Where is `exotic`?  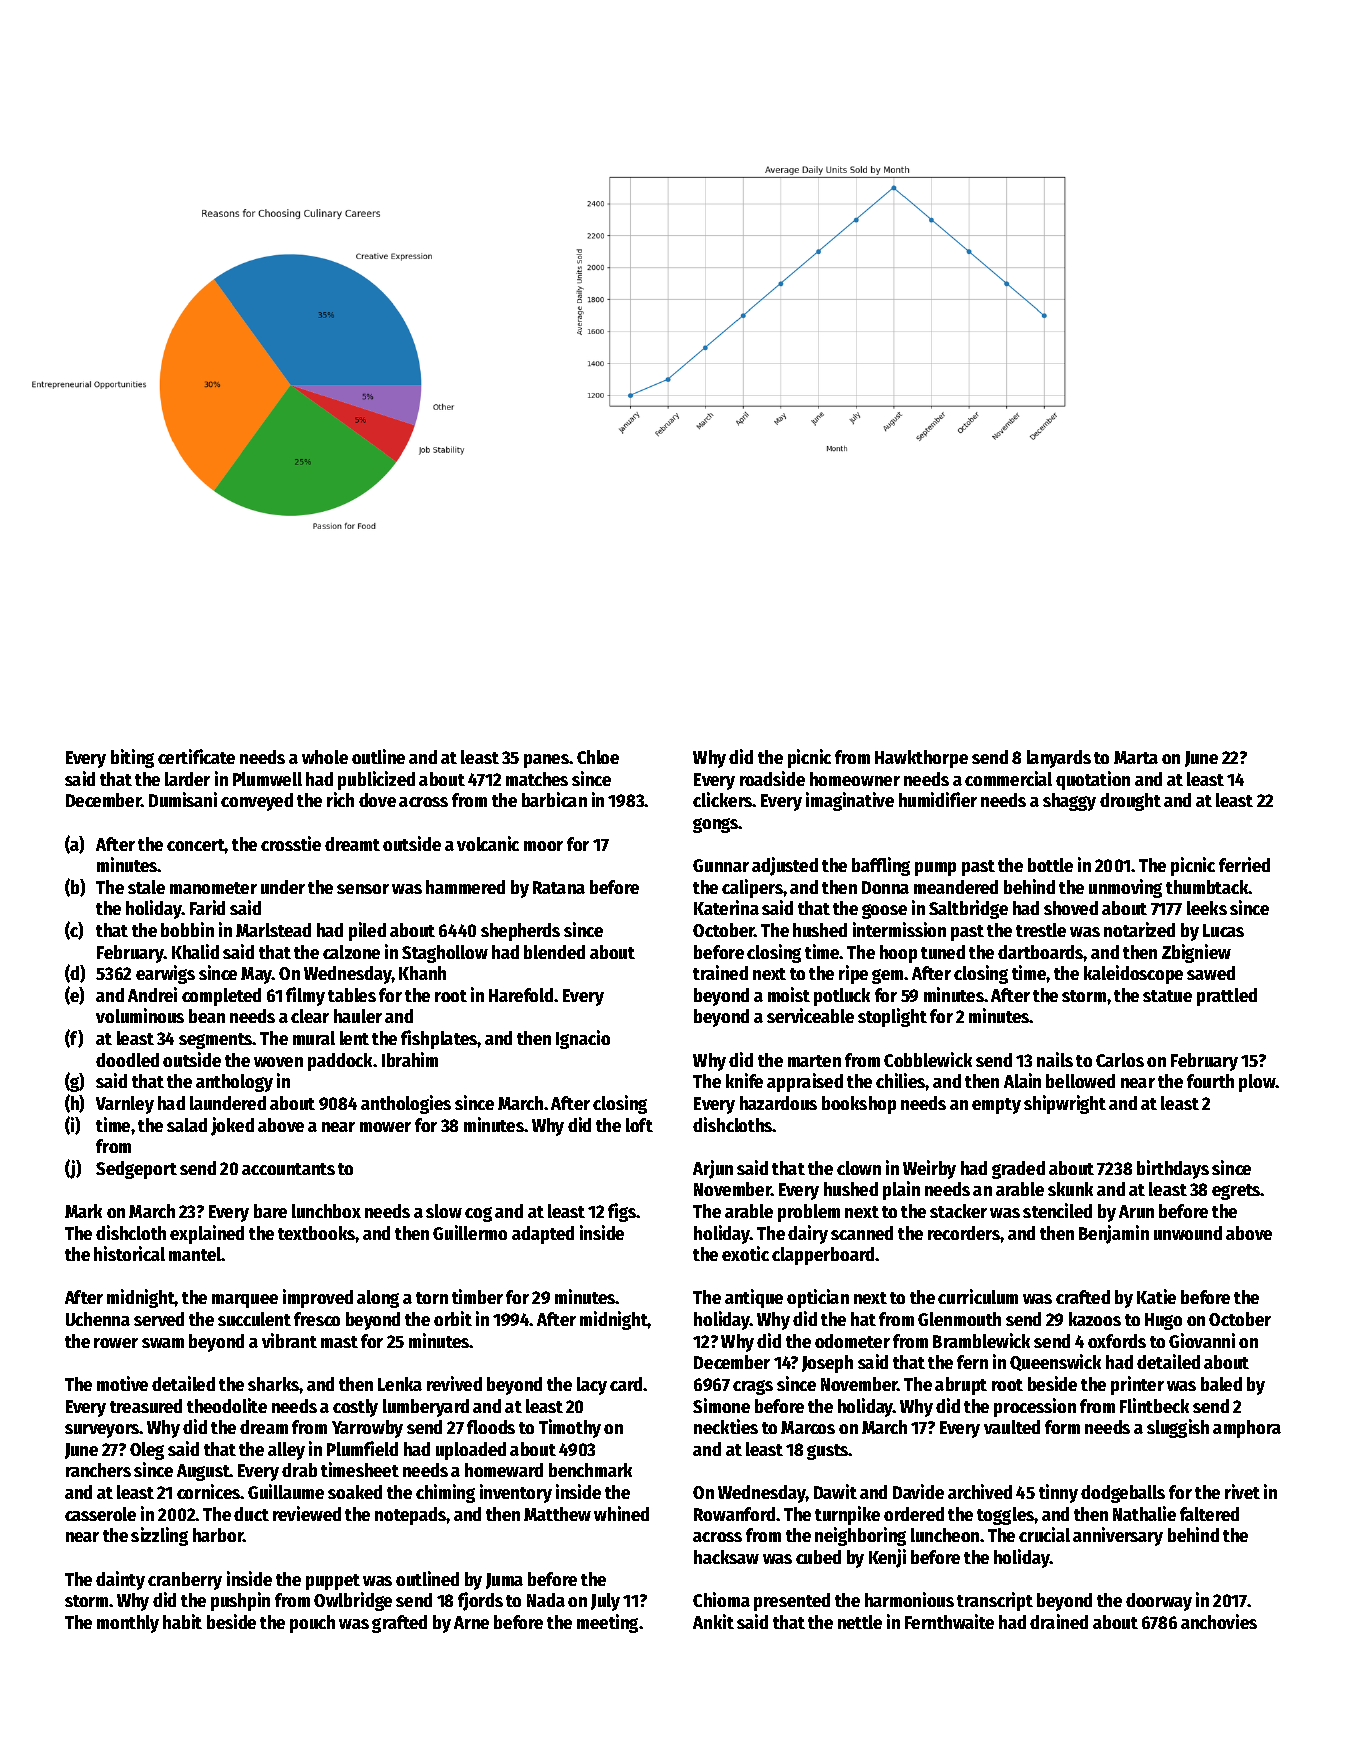 exotic is located at coordinates (745, 1253).
